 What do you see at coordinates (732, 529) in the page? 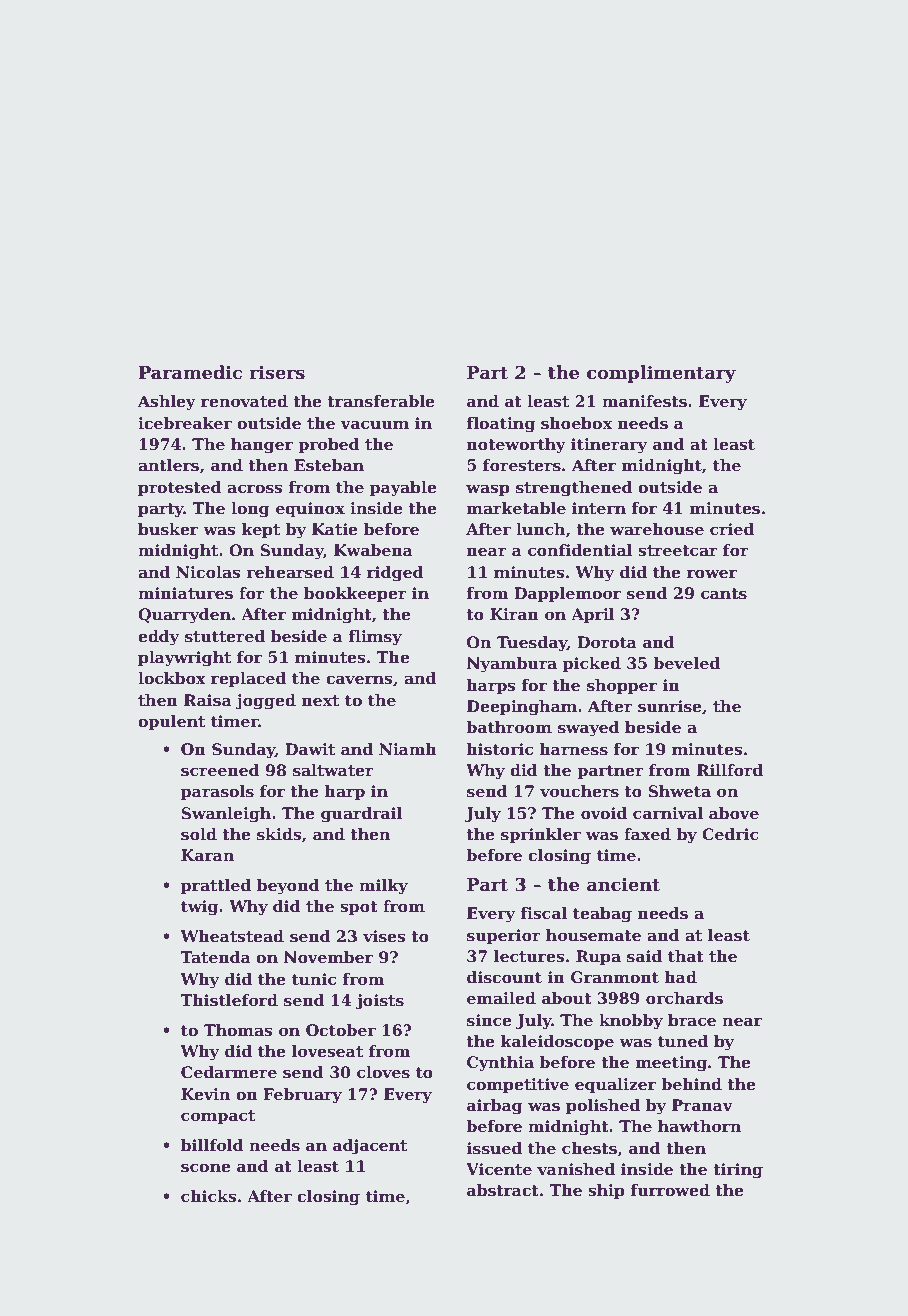
I see `cried` at bounding box center [732, 529].
